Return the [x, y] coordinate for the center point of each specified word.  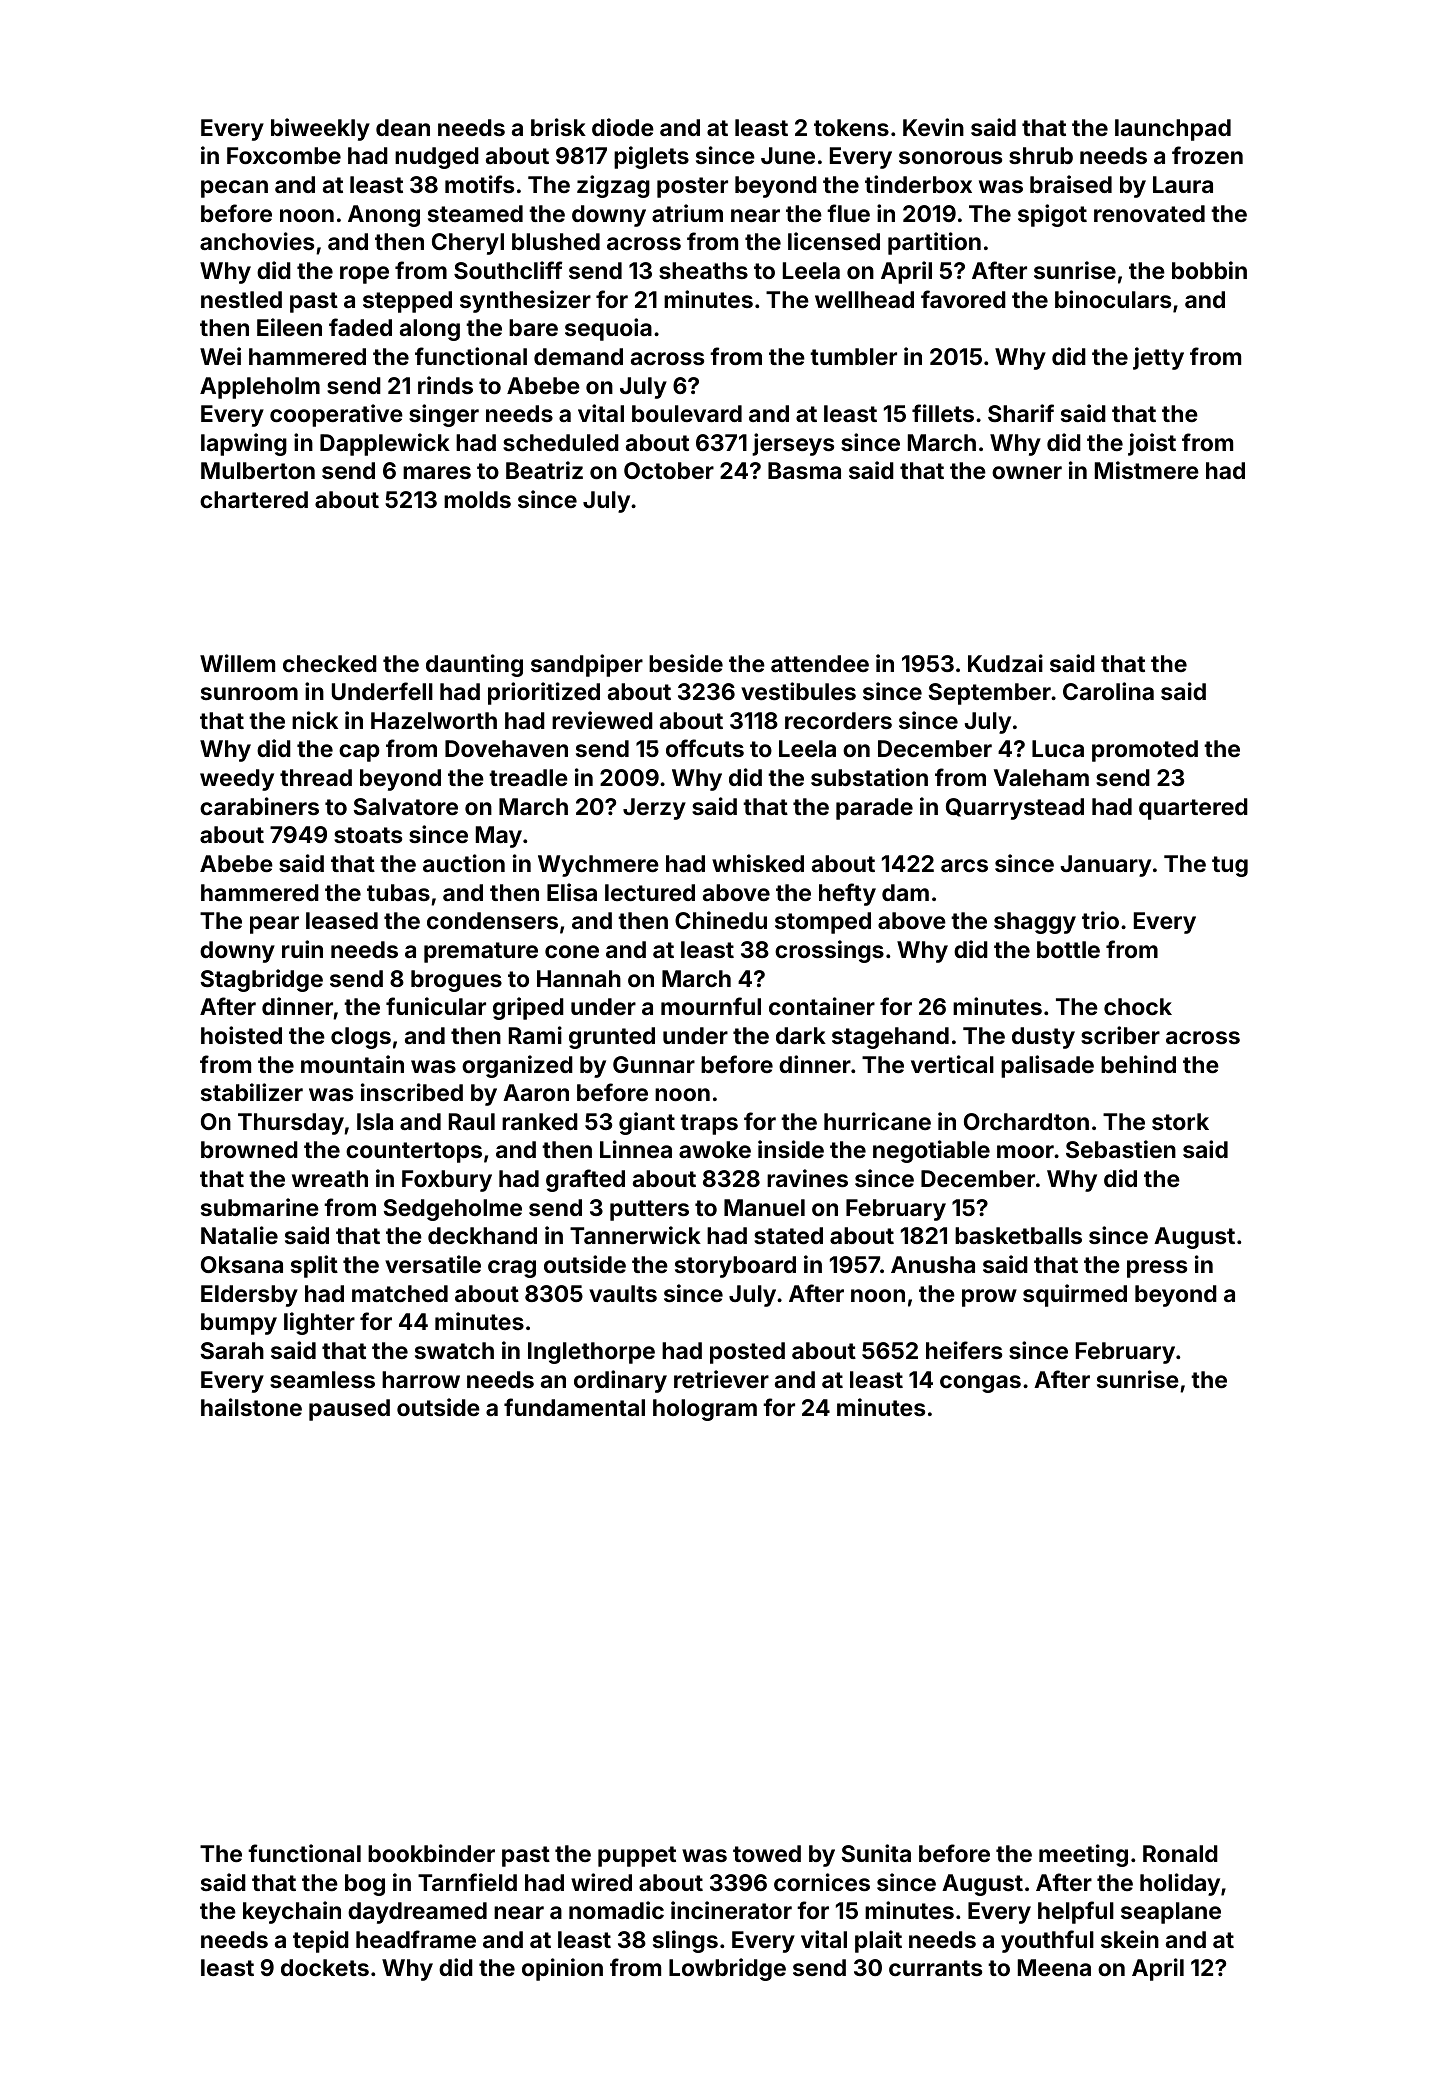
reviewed [602, 720]
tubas [398, 892]
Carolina [1108, 691]
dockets [325, 1967]
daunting [474, 665]
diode [623, 127]
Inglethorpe [591, 1353]
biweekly [320, 129]
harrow [421, 1379]
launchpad [1173, 130]
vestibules [798, 691]
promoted [1145, 751]
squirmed [1075, 1295]
